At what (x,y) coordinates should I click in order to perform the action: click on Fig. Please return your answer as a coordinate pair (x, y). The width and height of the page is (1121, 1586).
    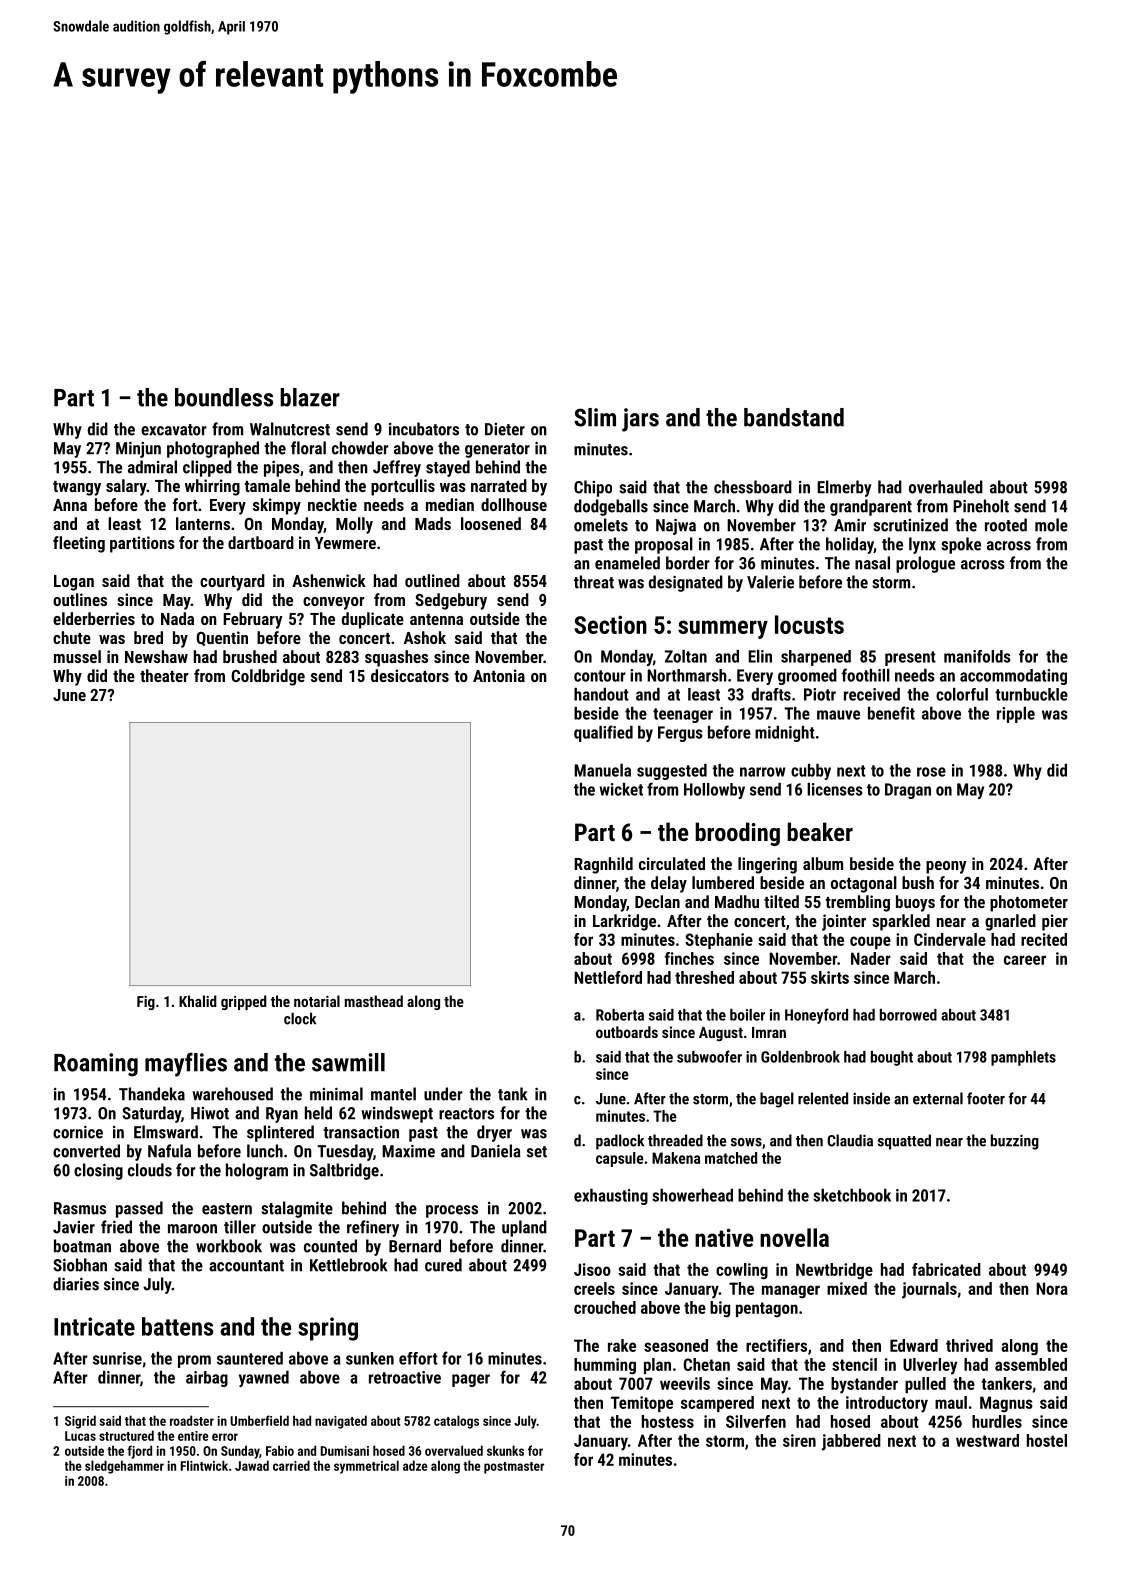
    Looking at the image, I should click on (146, 1003).
